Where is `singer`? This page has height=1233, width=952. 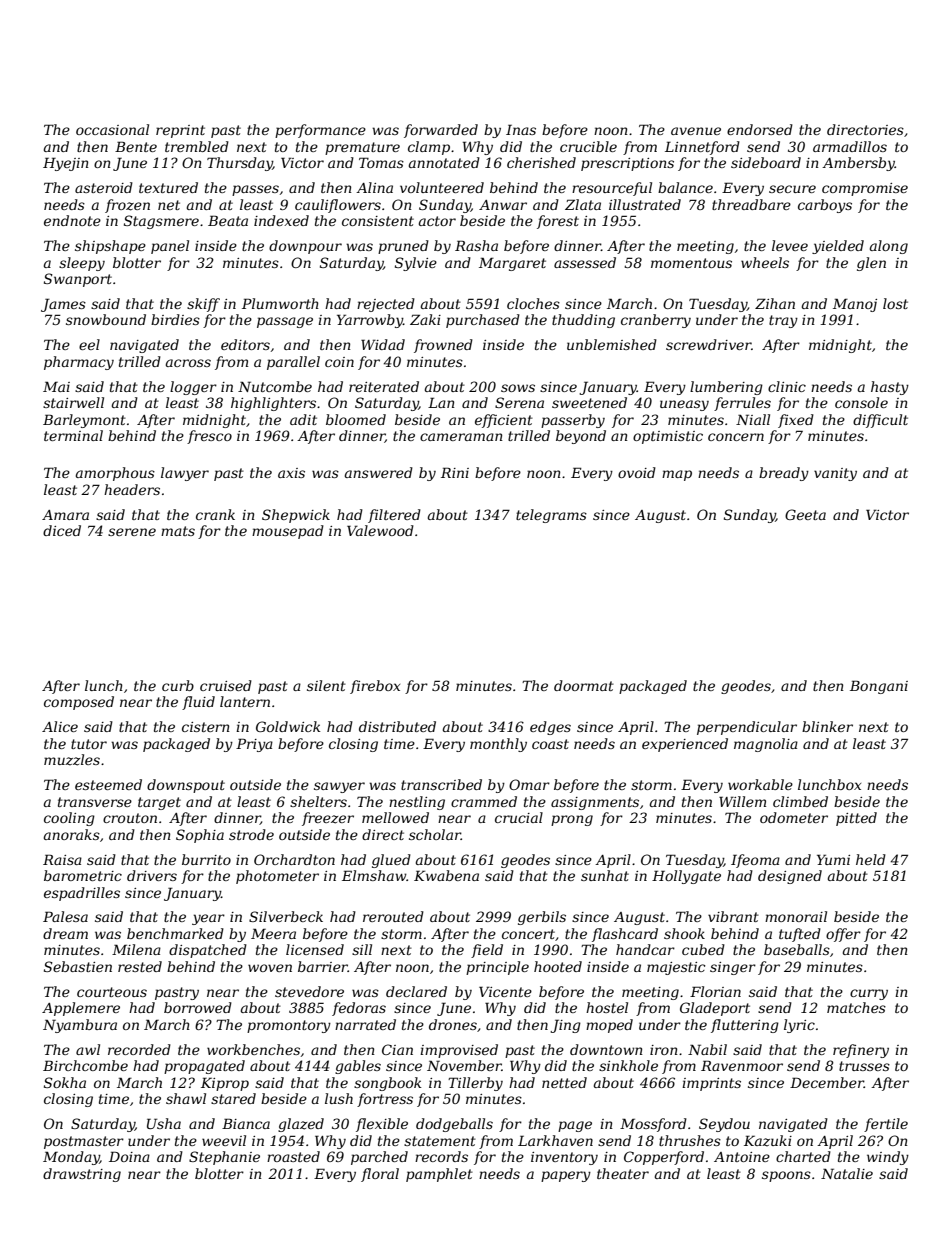
singer is located at coordinates (733, 968).
